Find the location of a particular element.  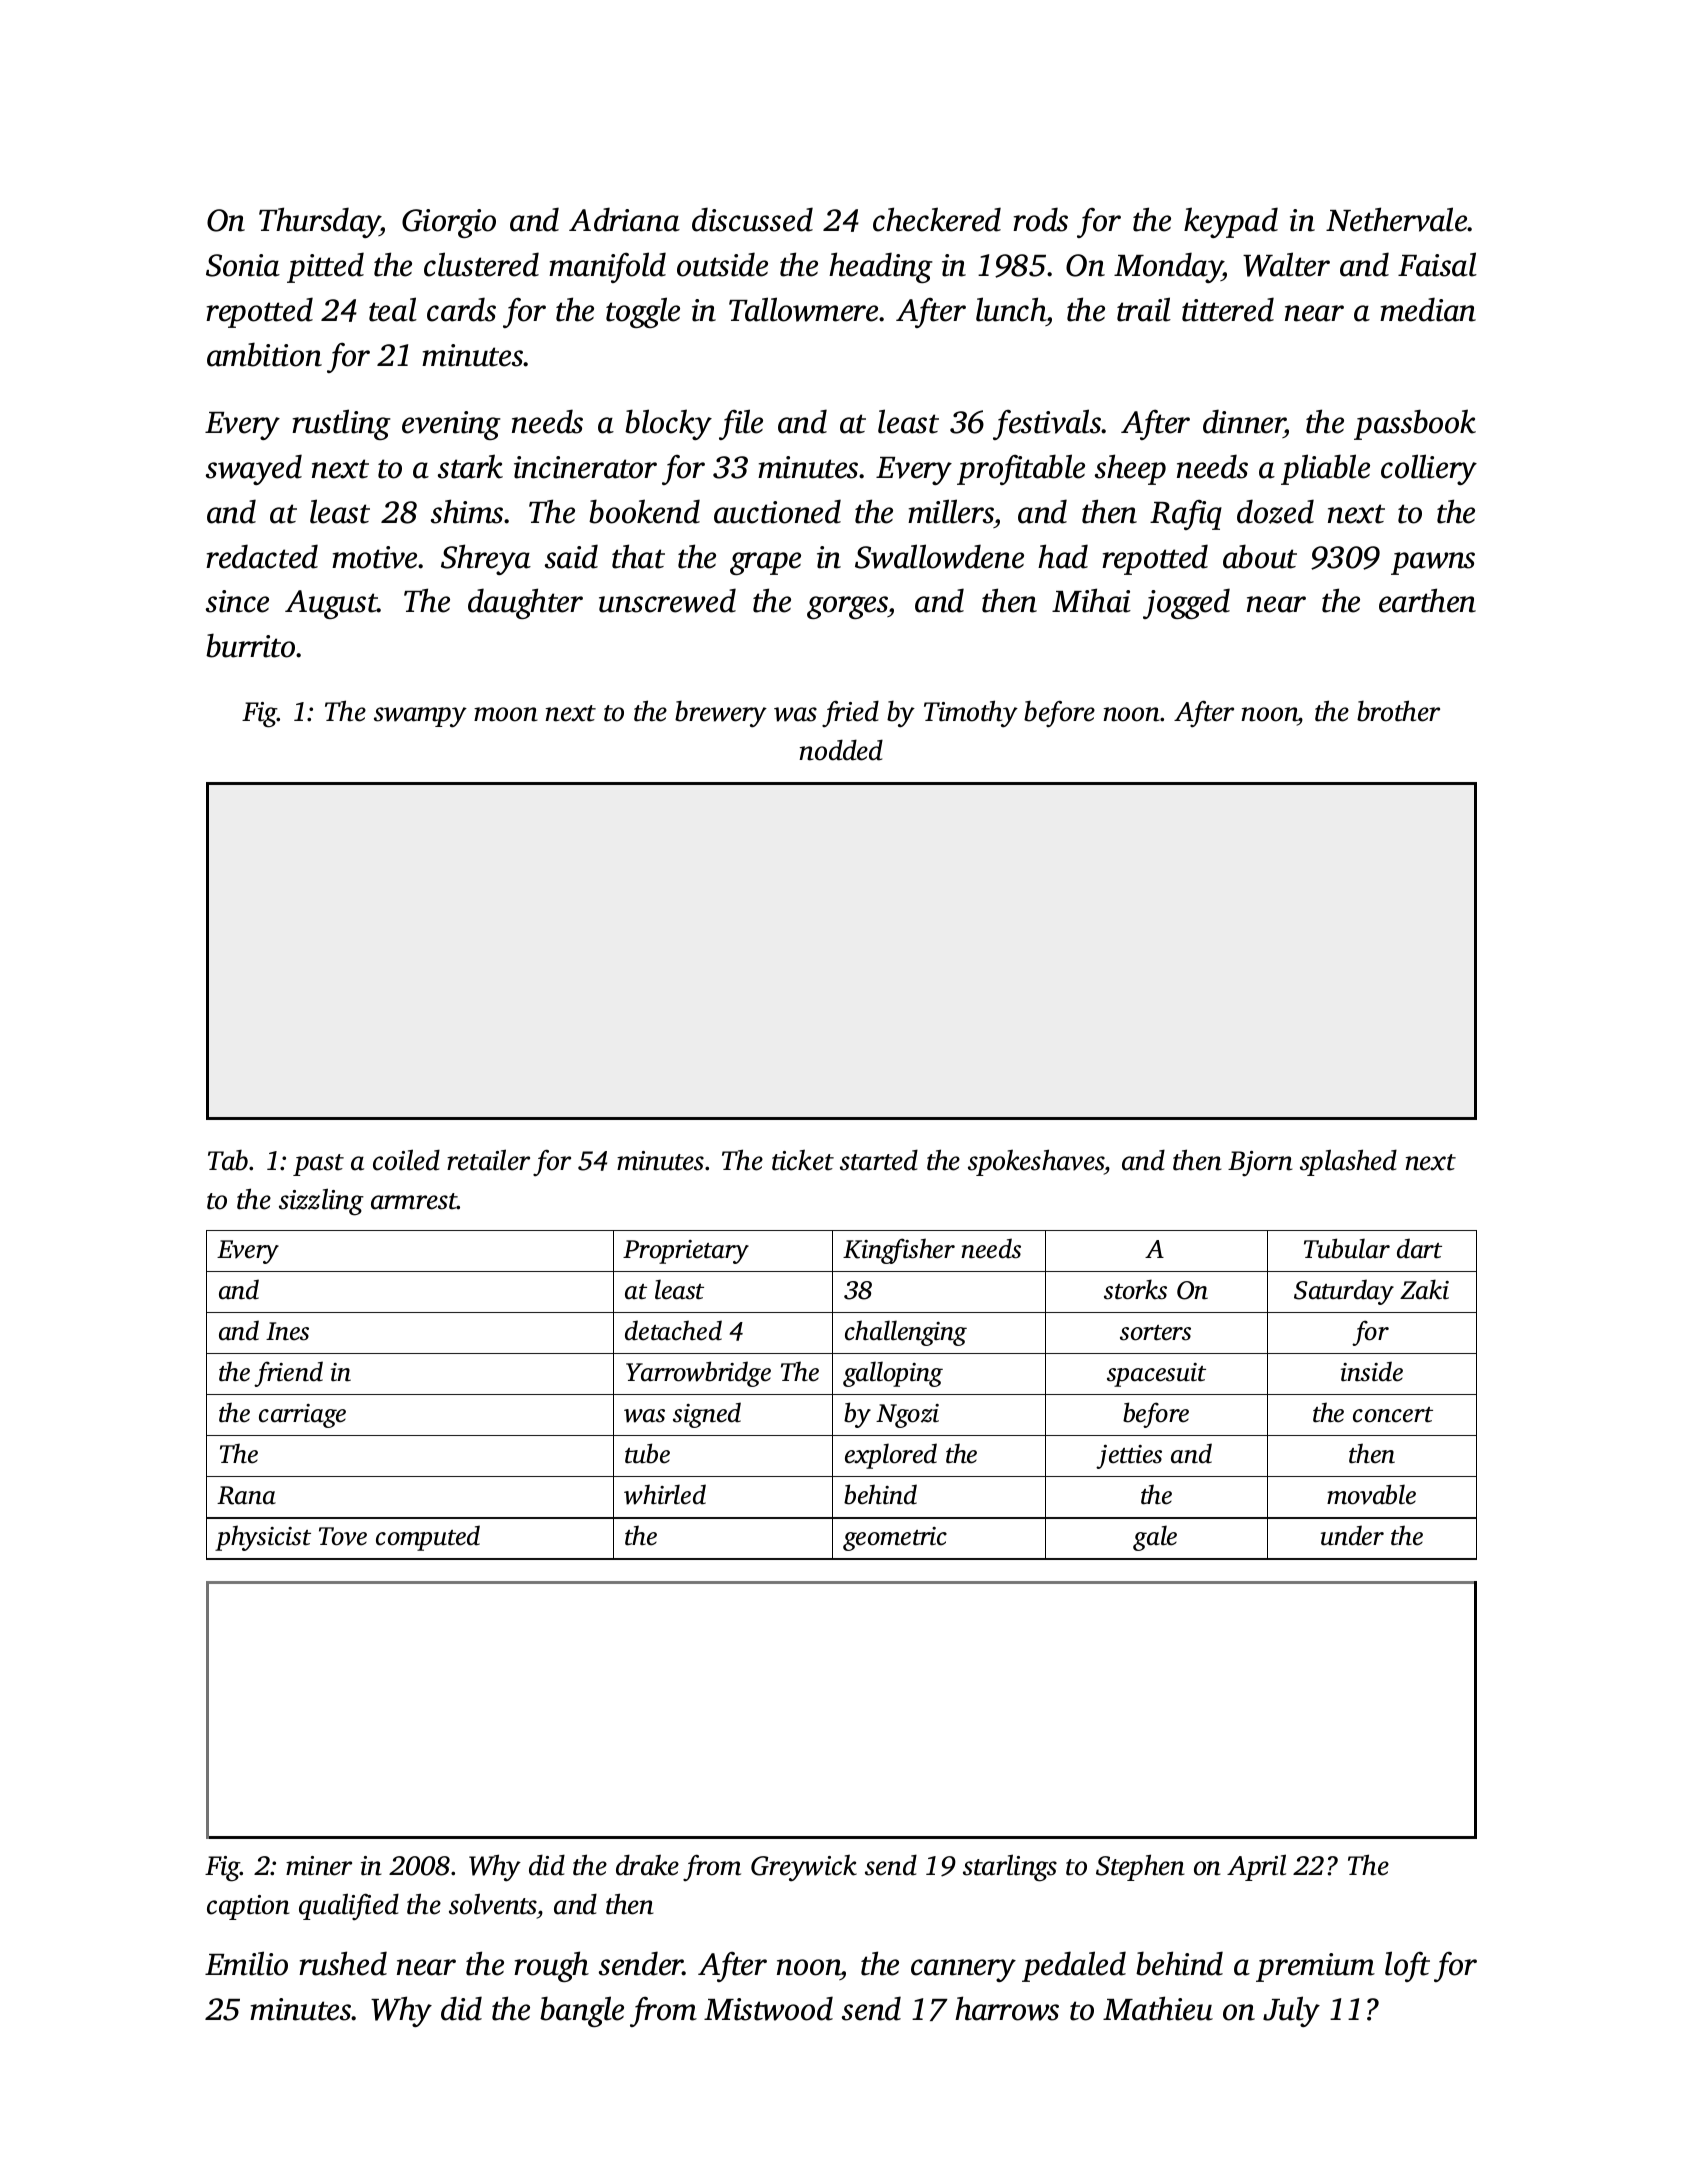

Shreya is located at coordinates (486, 559).
